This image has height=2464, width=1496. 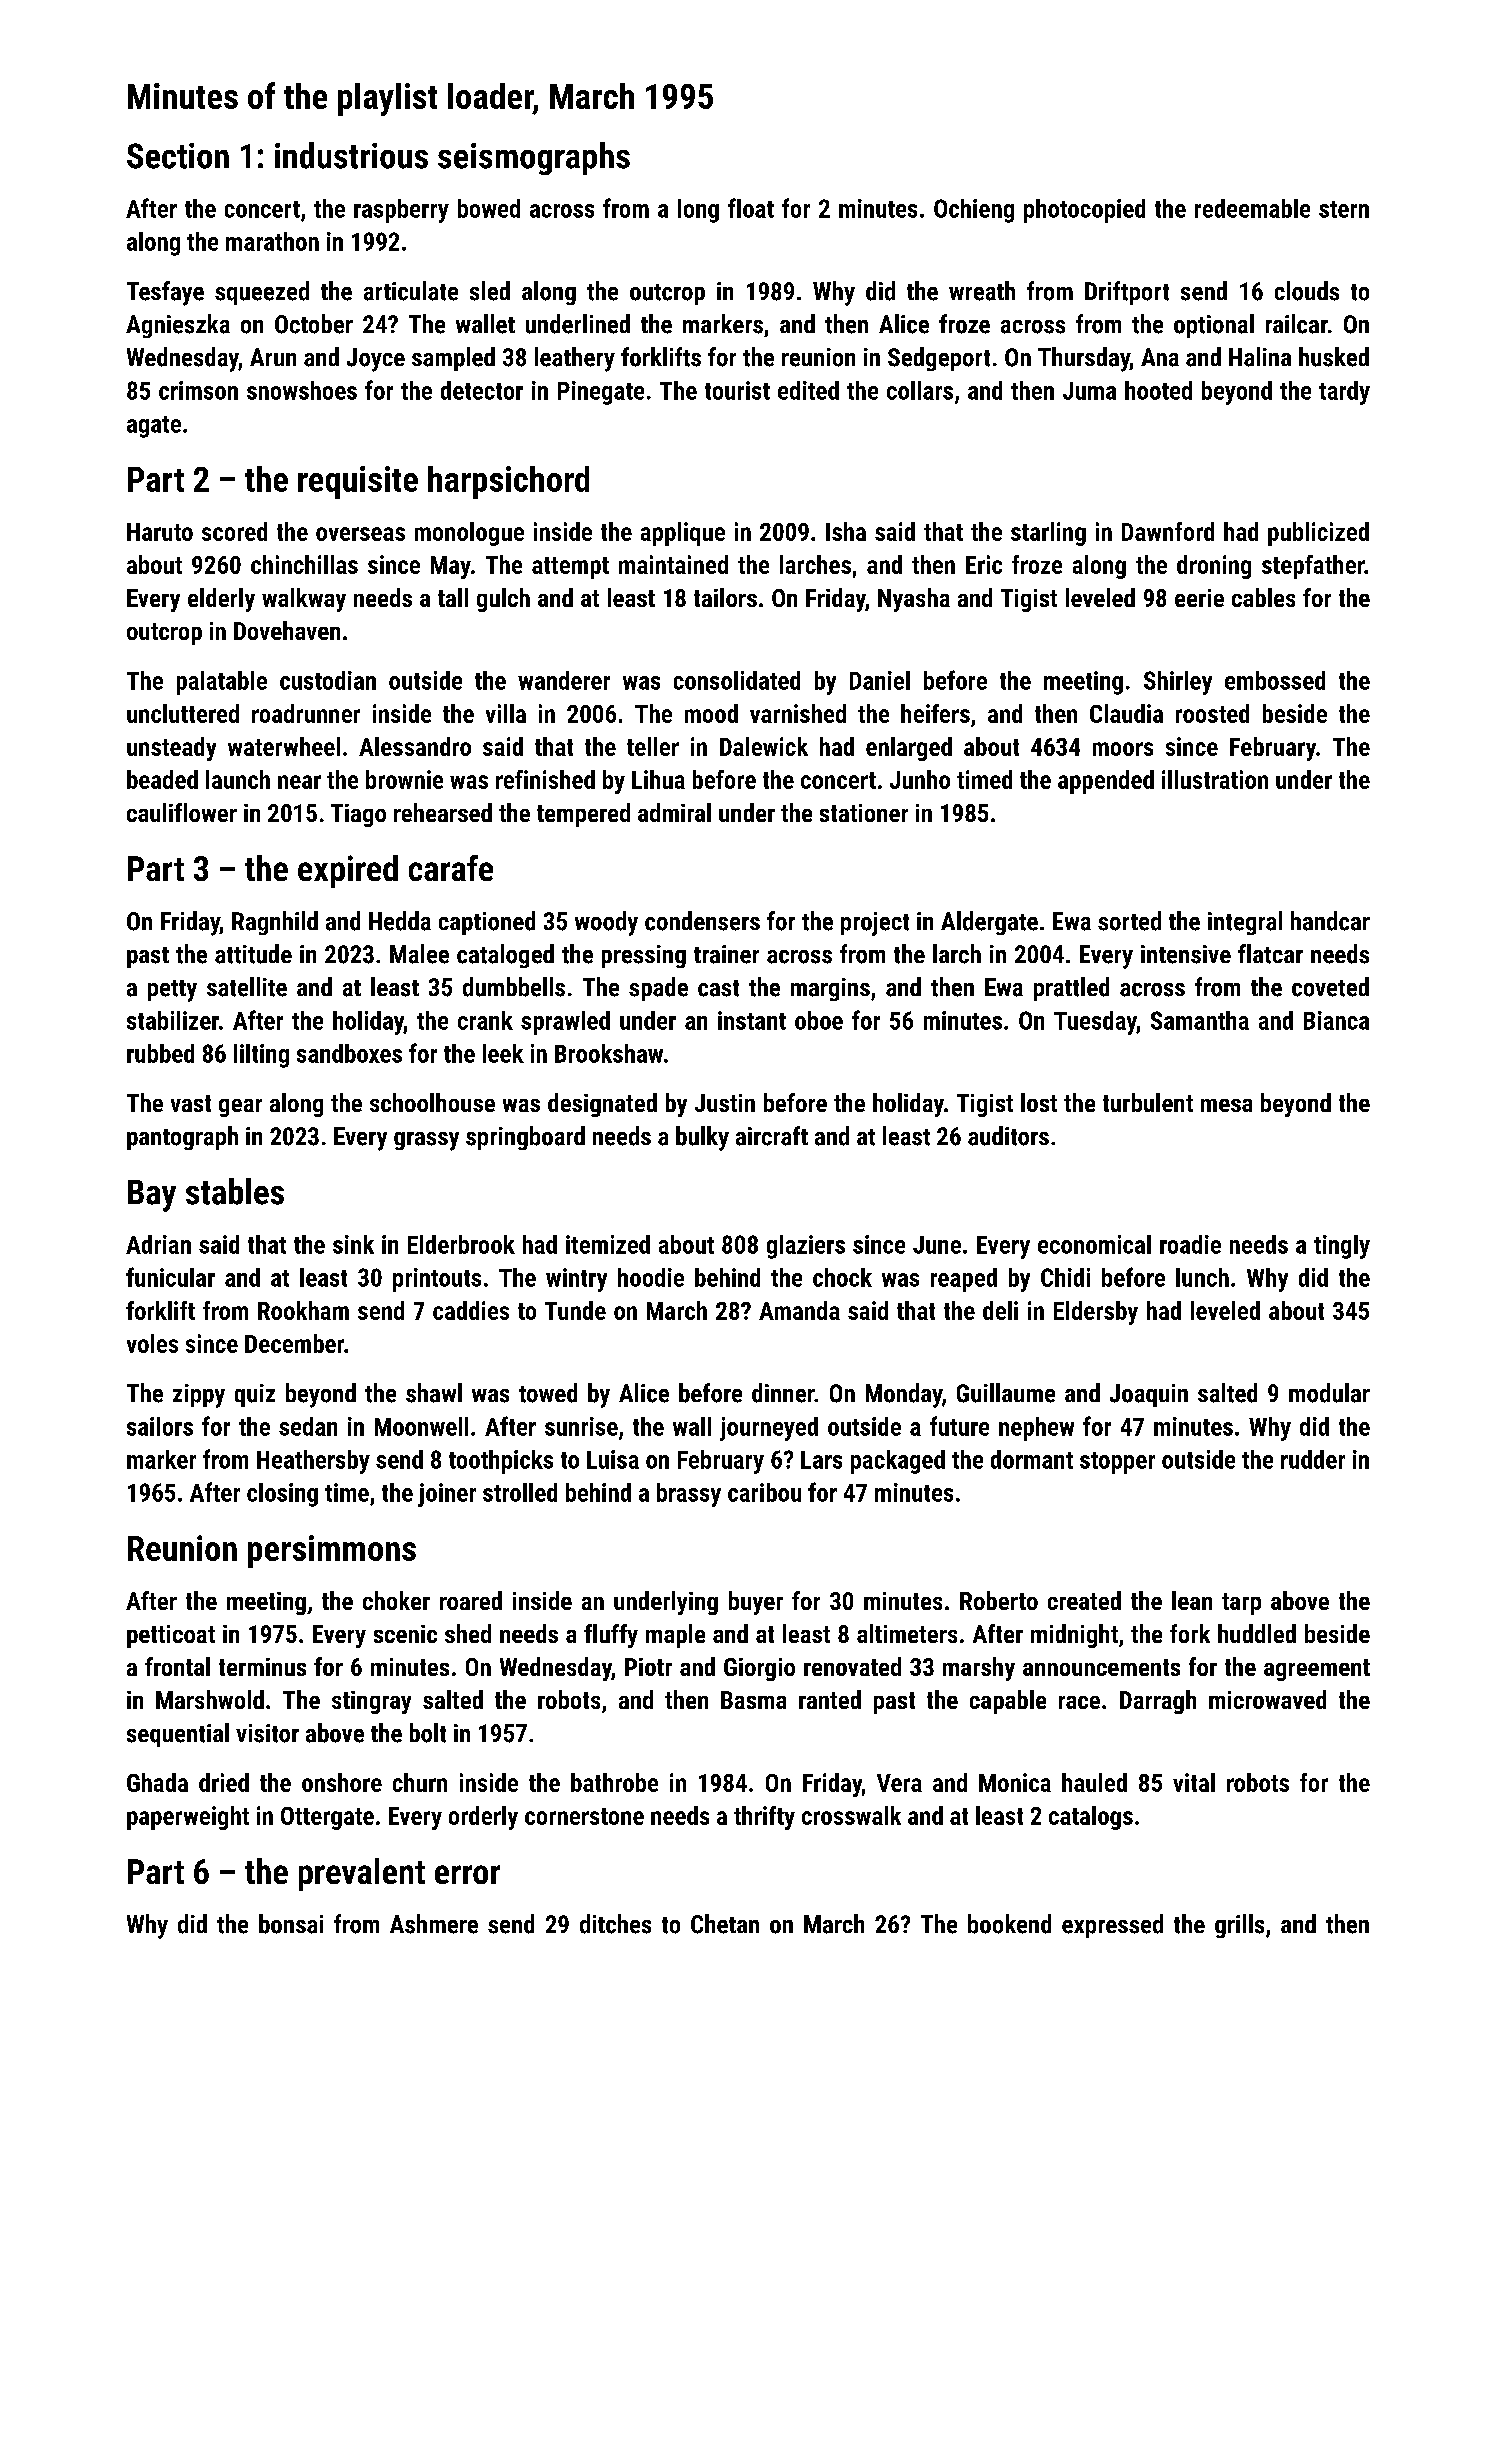 What do you see at coordinates (272, 241) in the image?
I see `marathon` at bounding box center [272, 241].
